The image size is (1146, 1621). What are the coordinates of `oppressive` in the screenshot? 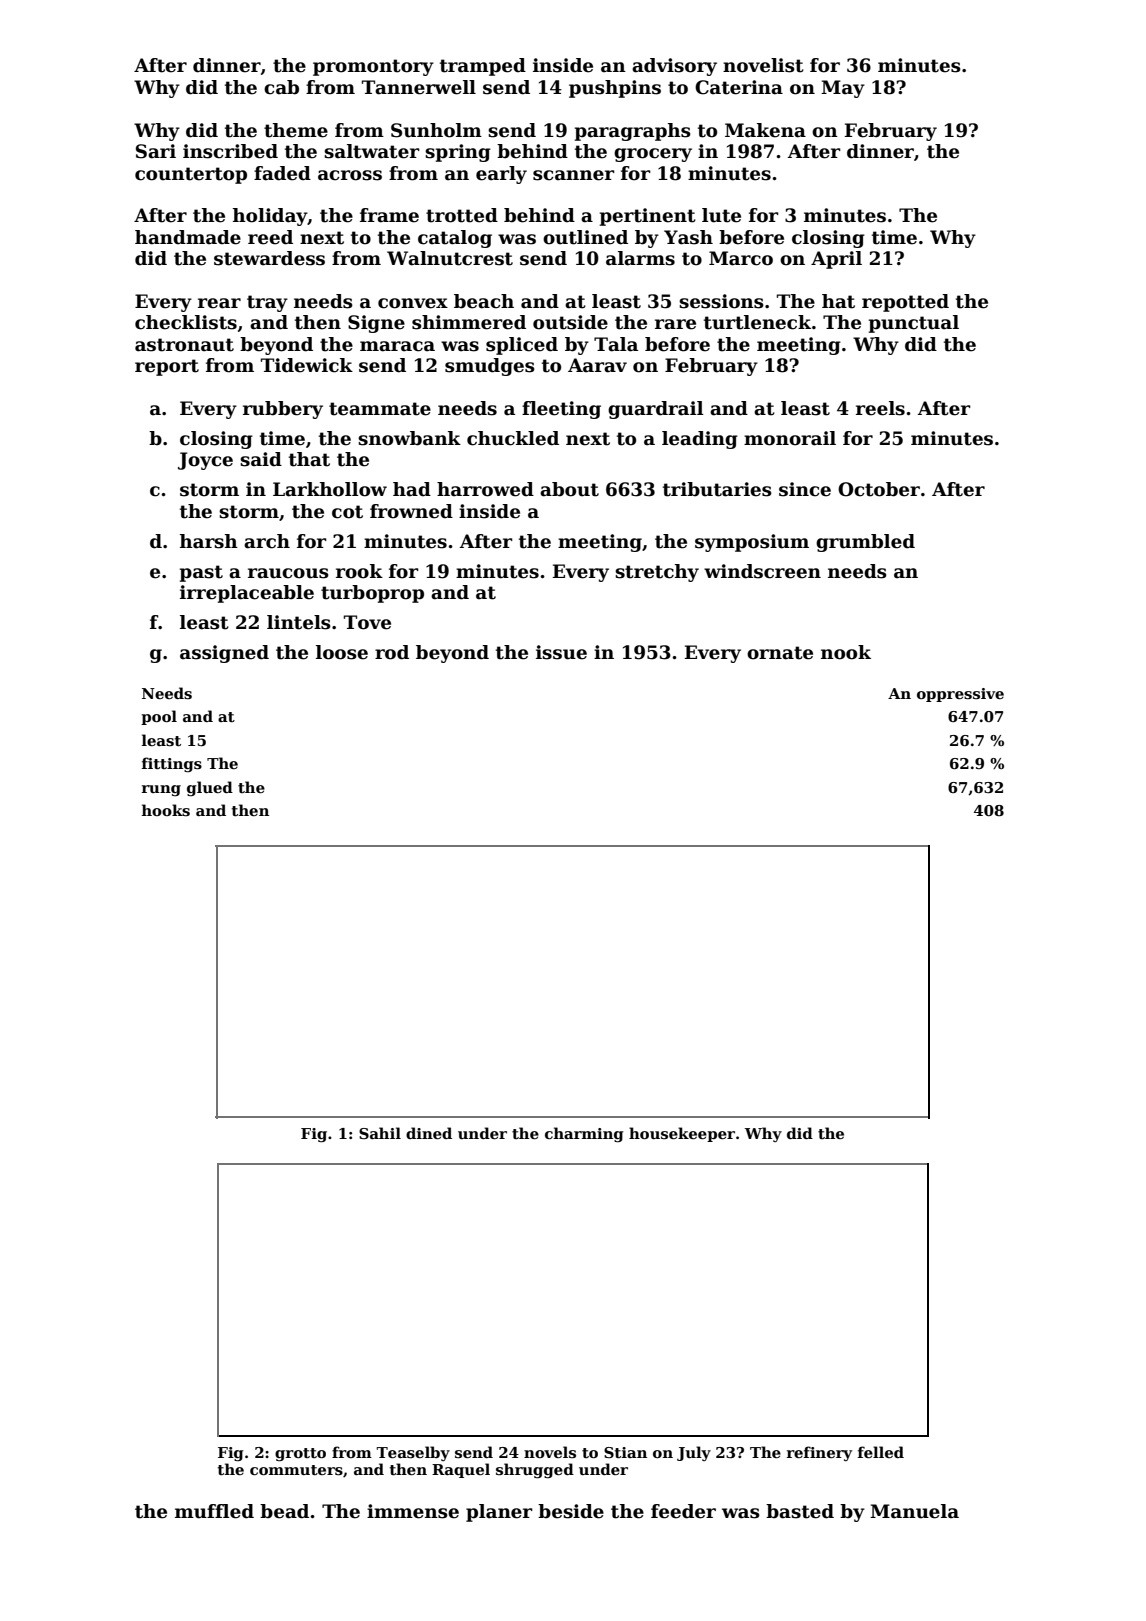 It's located at (960, 695).
